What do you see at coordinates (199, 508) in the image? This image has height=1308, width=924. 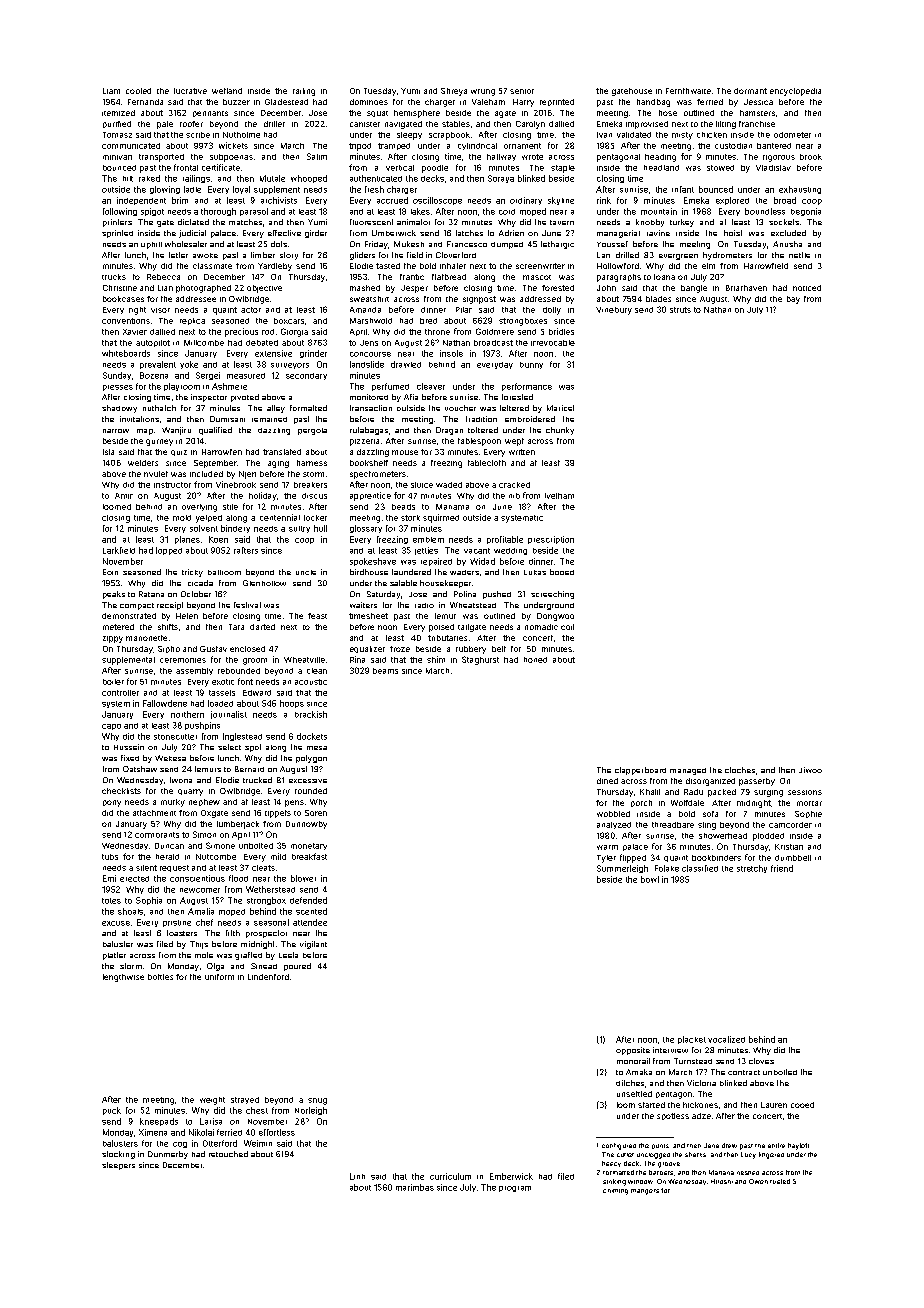 I see `overlying` at bounding box center [199, 508].
